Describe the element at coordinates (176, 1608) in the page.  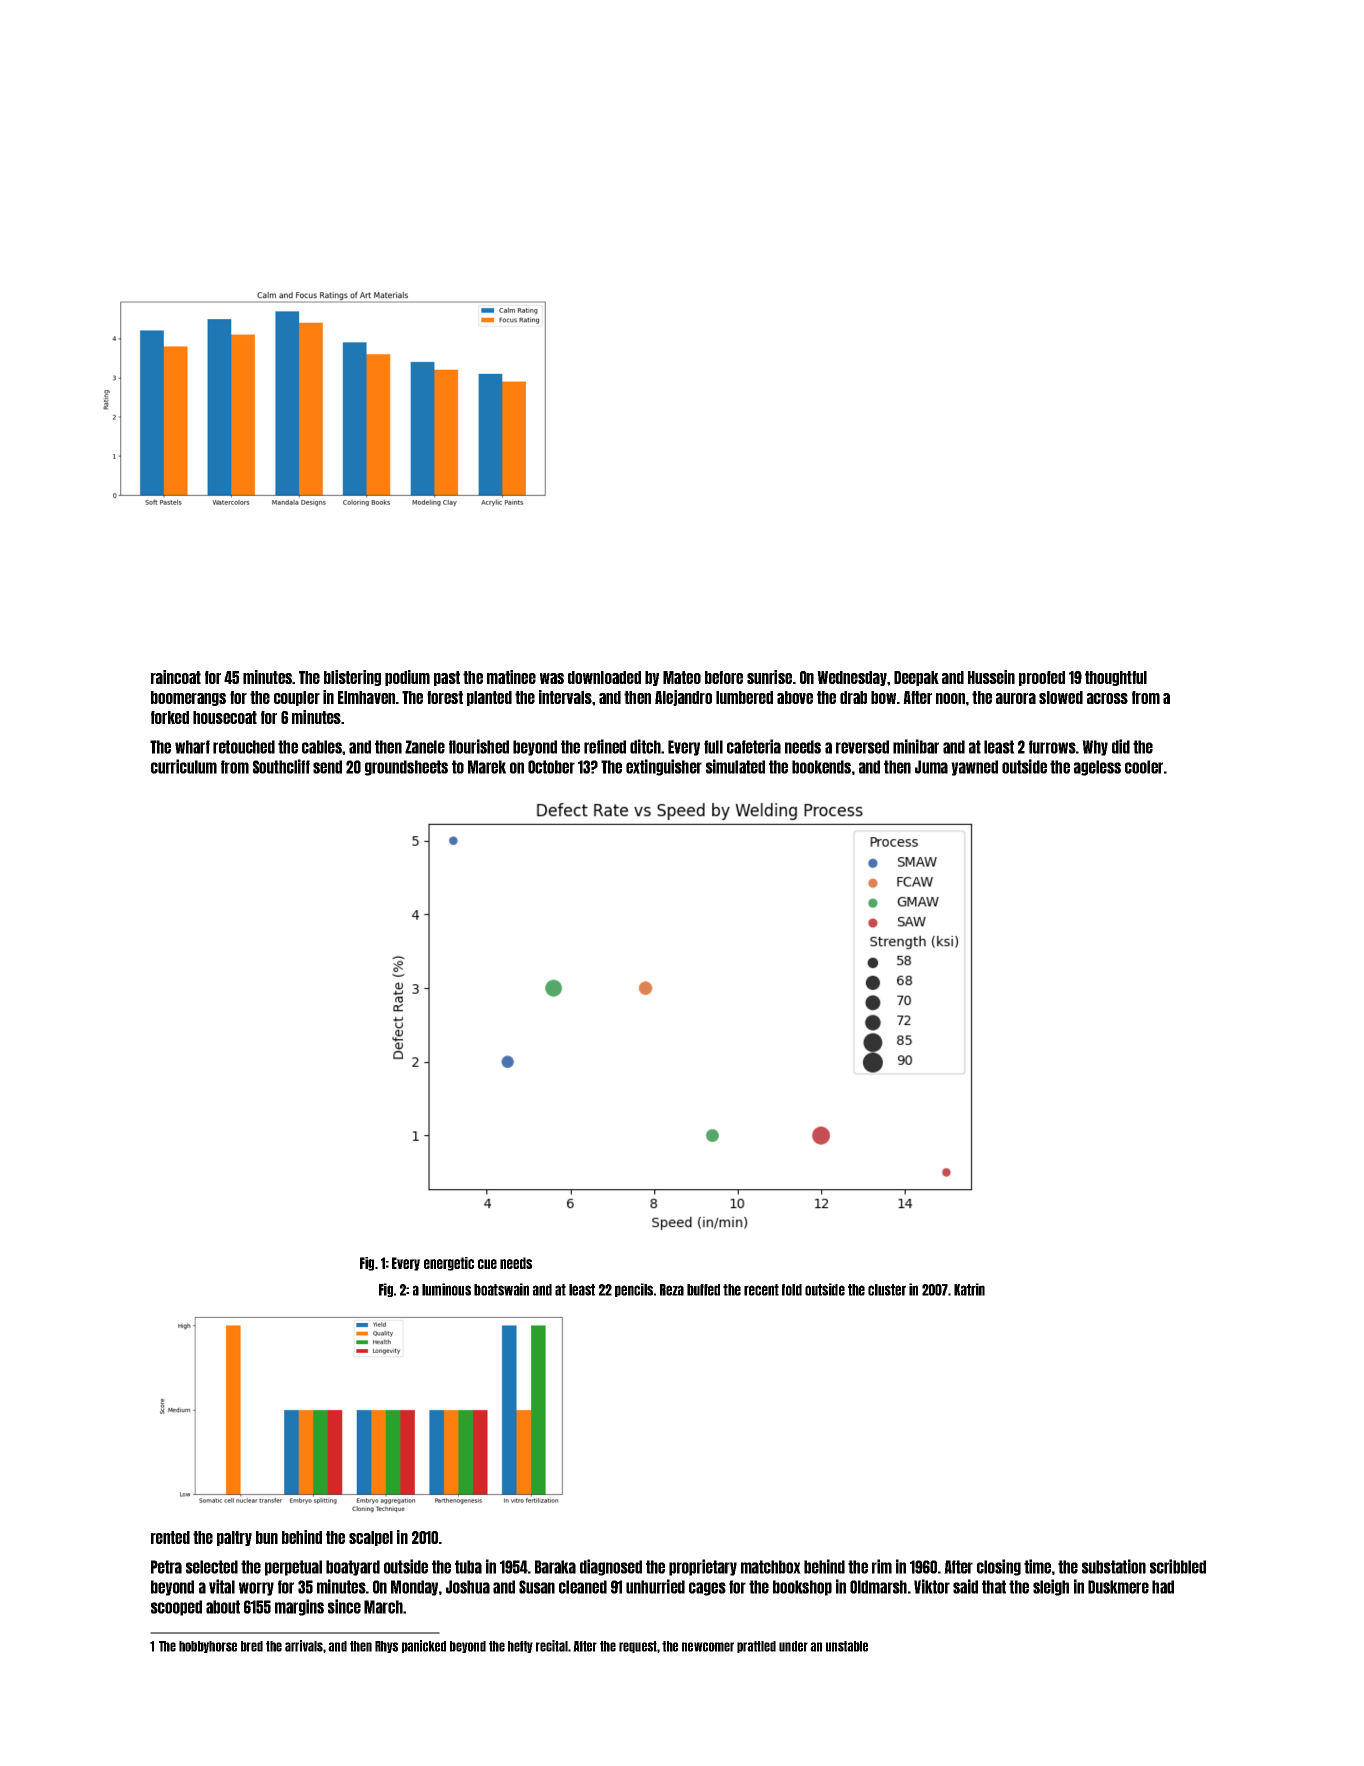
I see `scooped` at that location.
